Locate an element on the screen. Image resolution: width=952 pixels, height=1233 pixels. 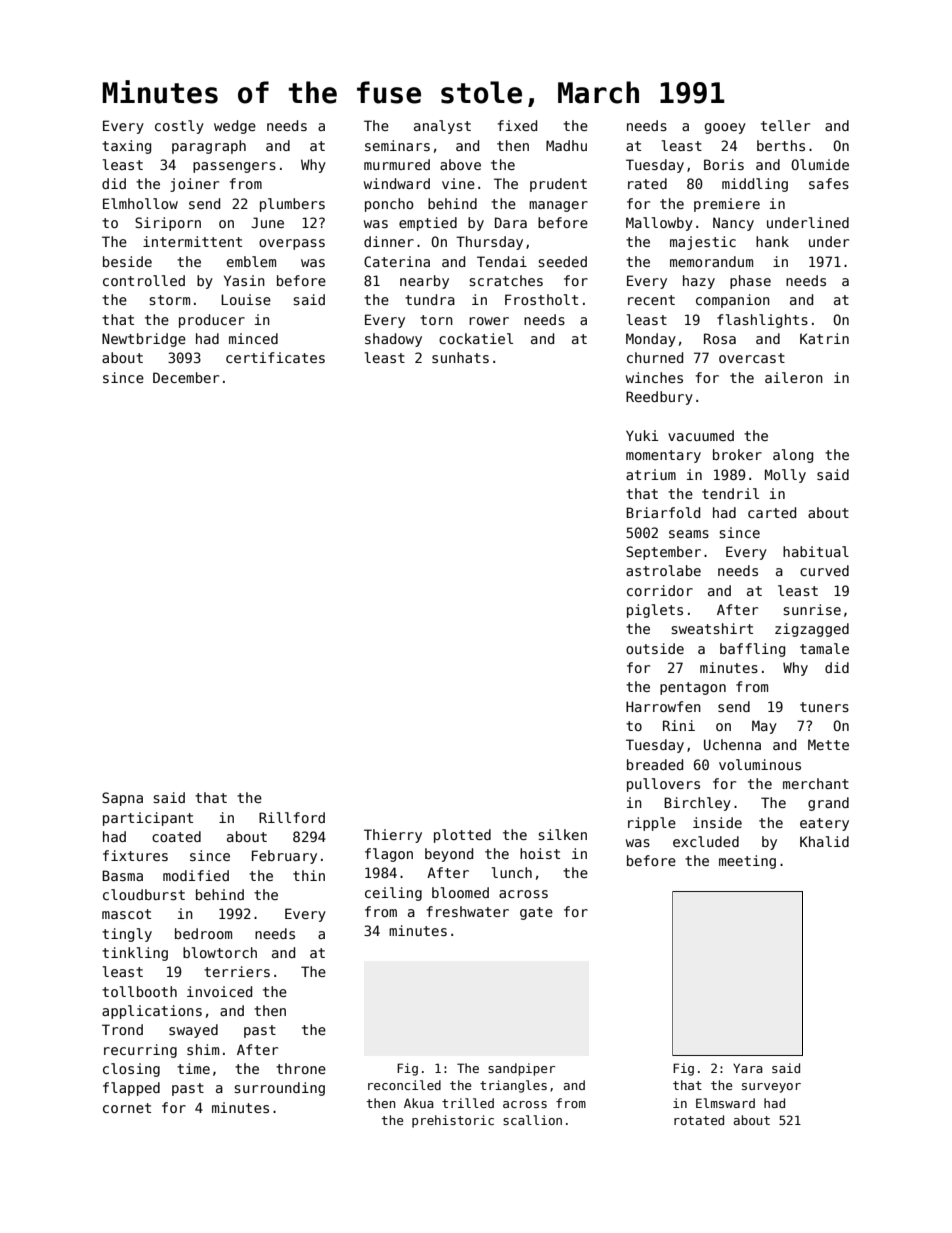
throne is located at coordinates (301, 1068).
